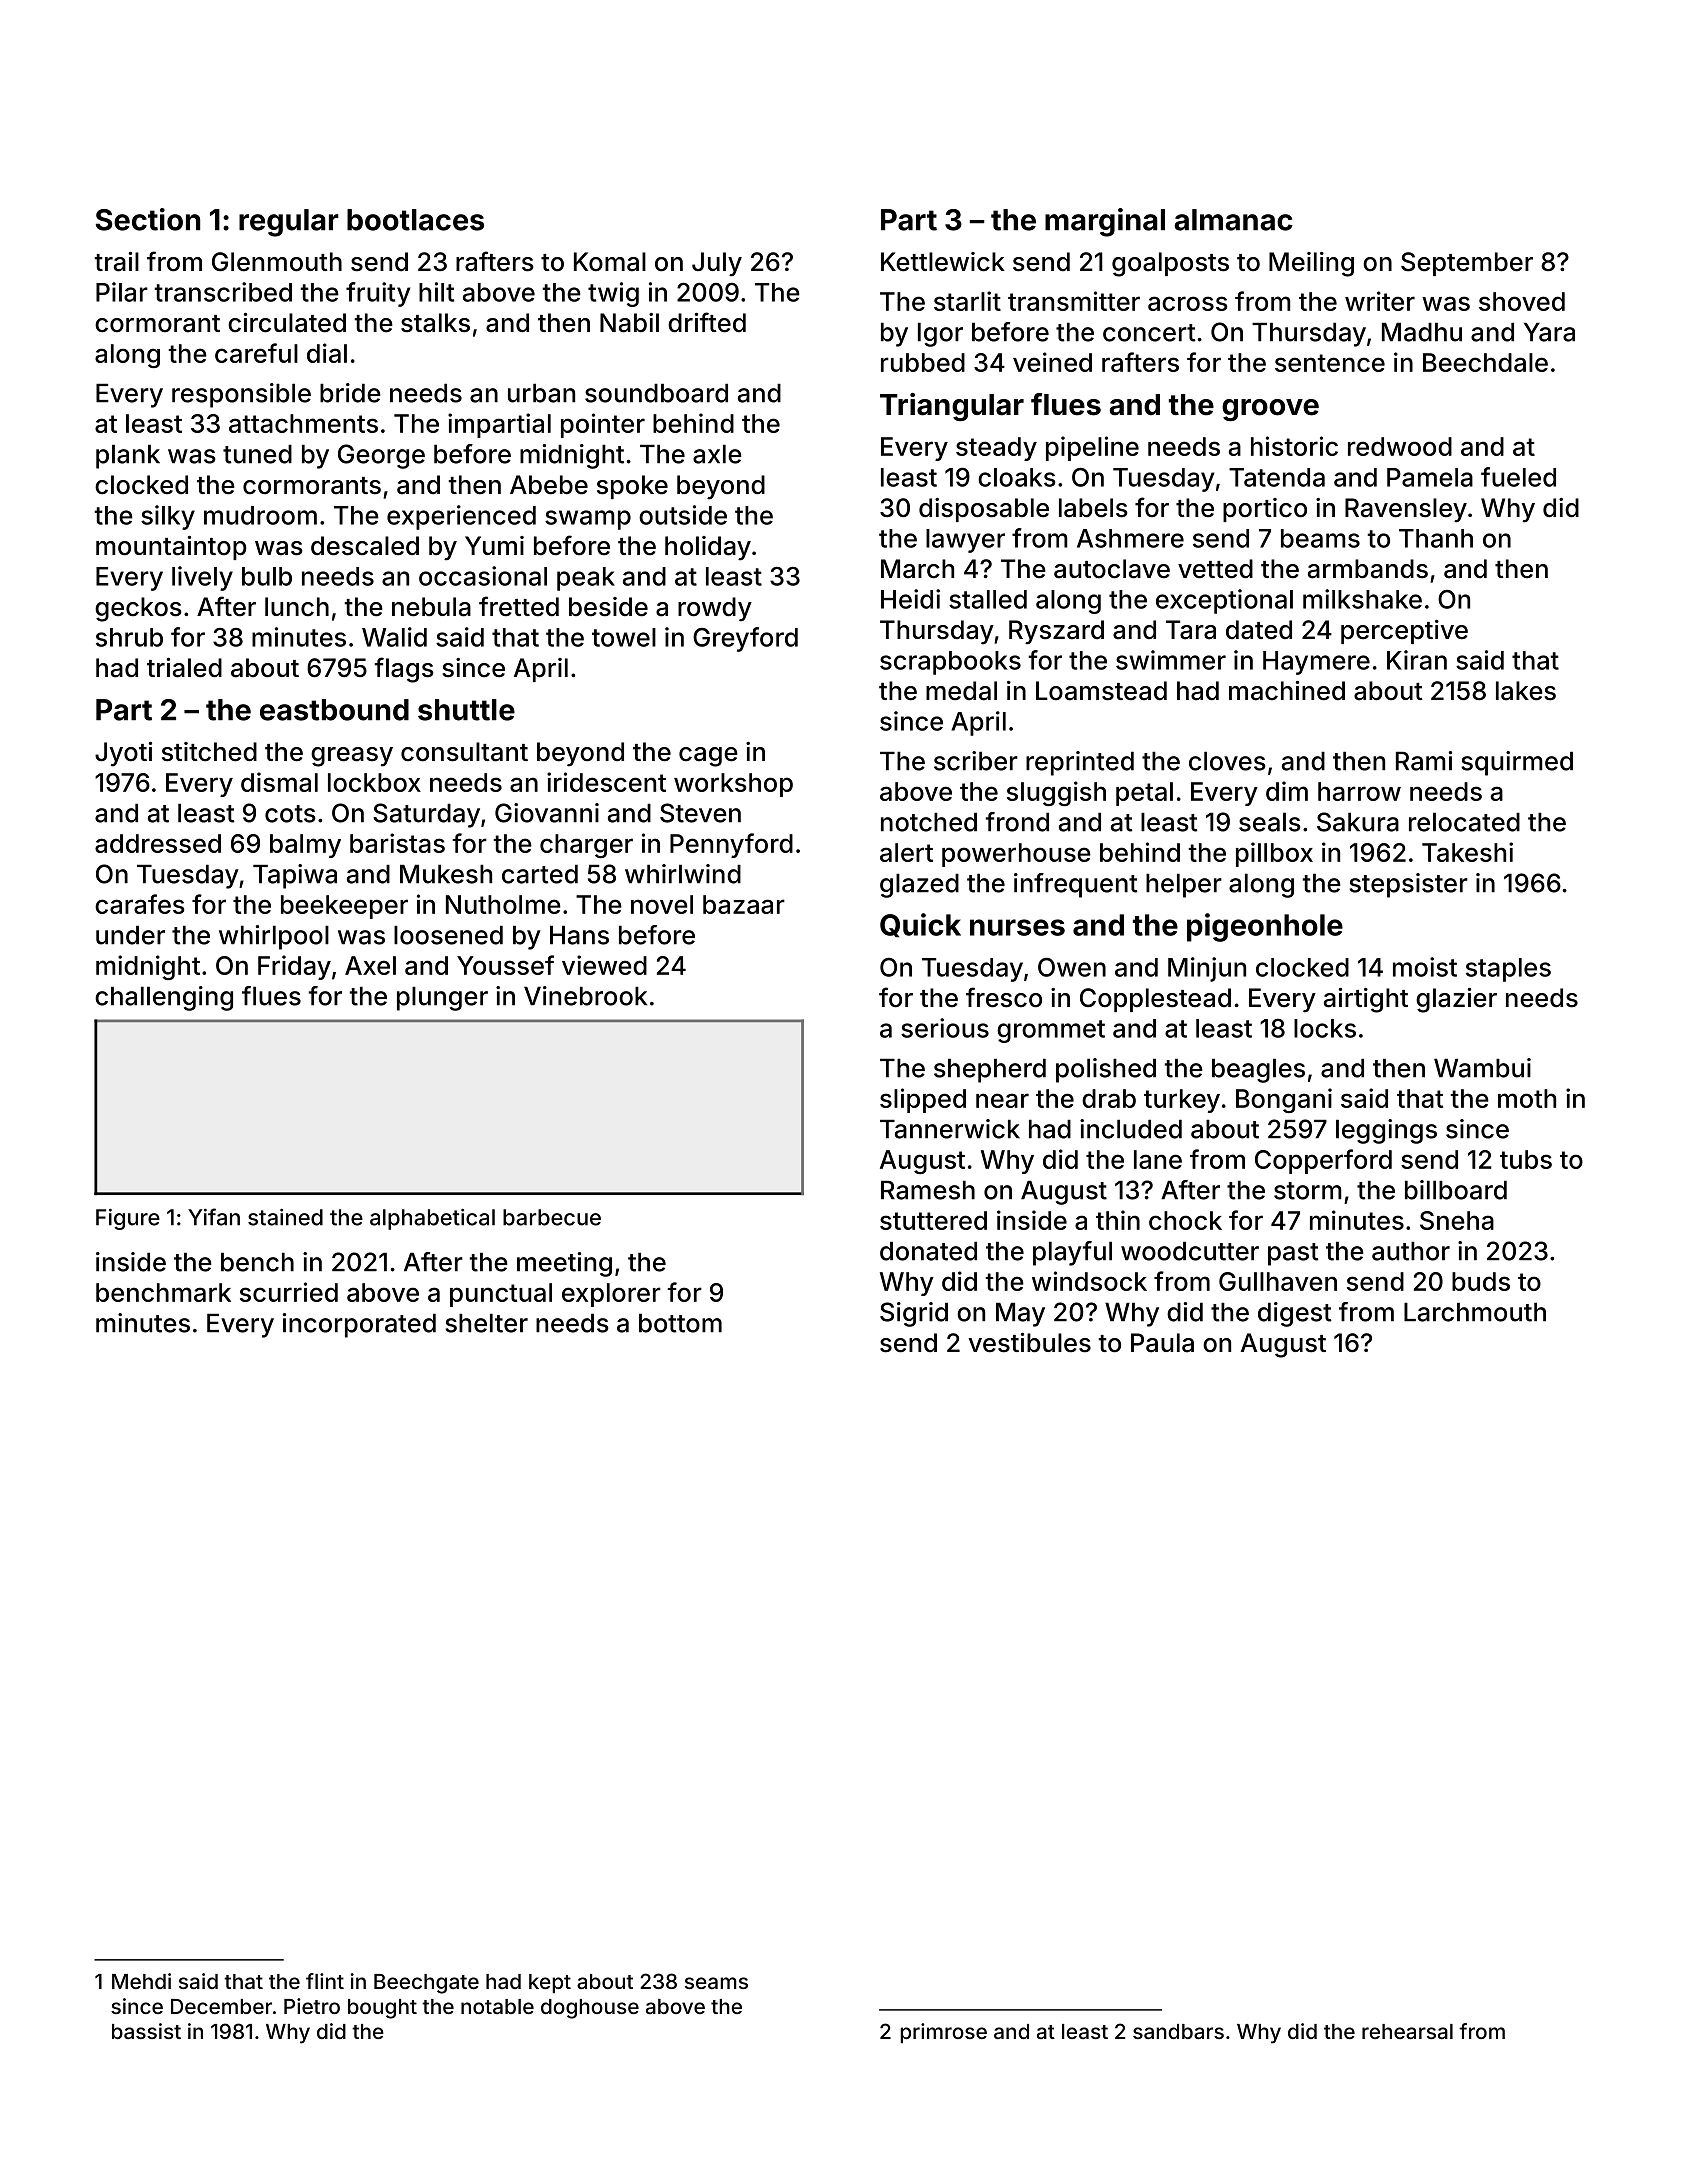 This screenshot has height=2178, width=1683. I want to click on Owen, so click(1072, 967).
